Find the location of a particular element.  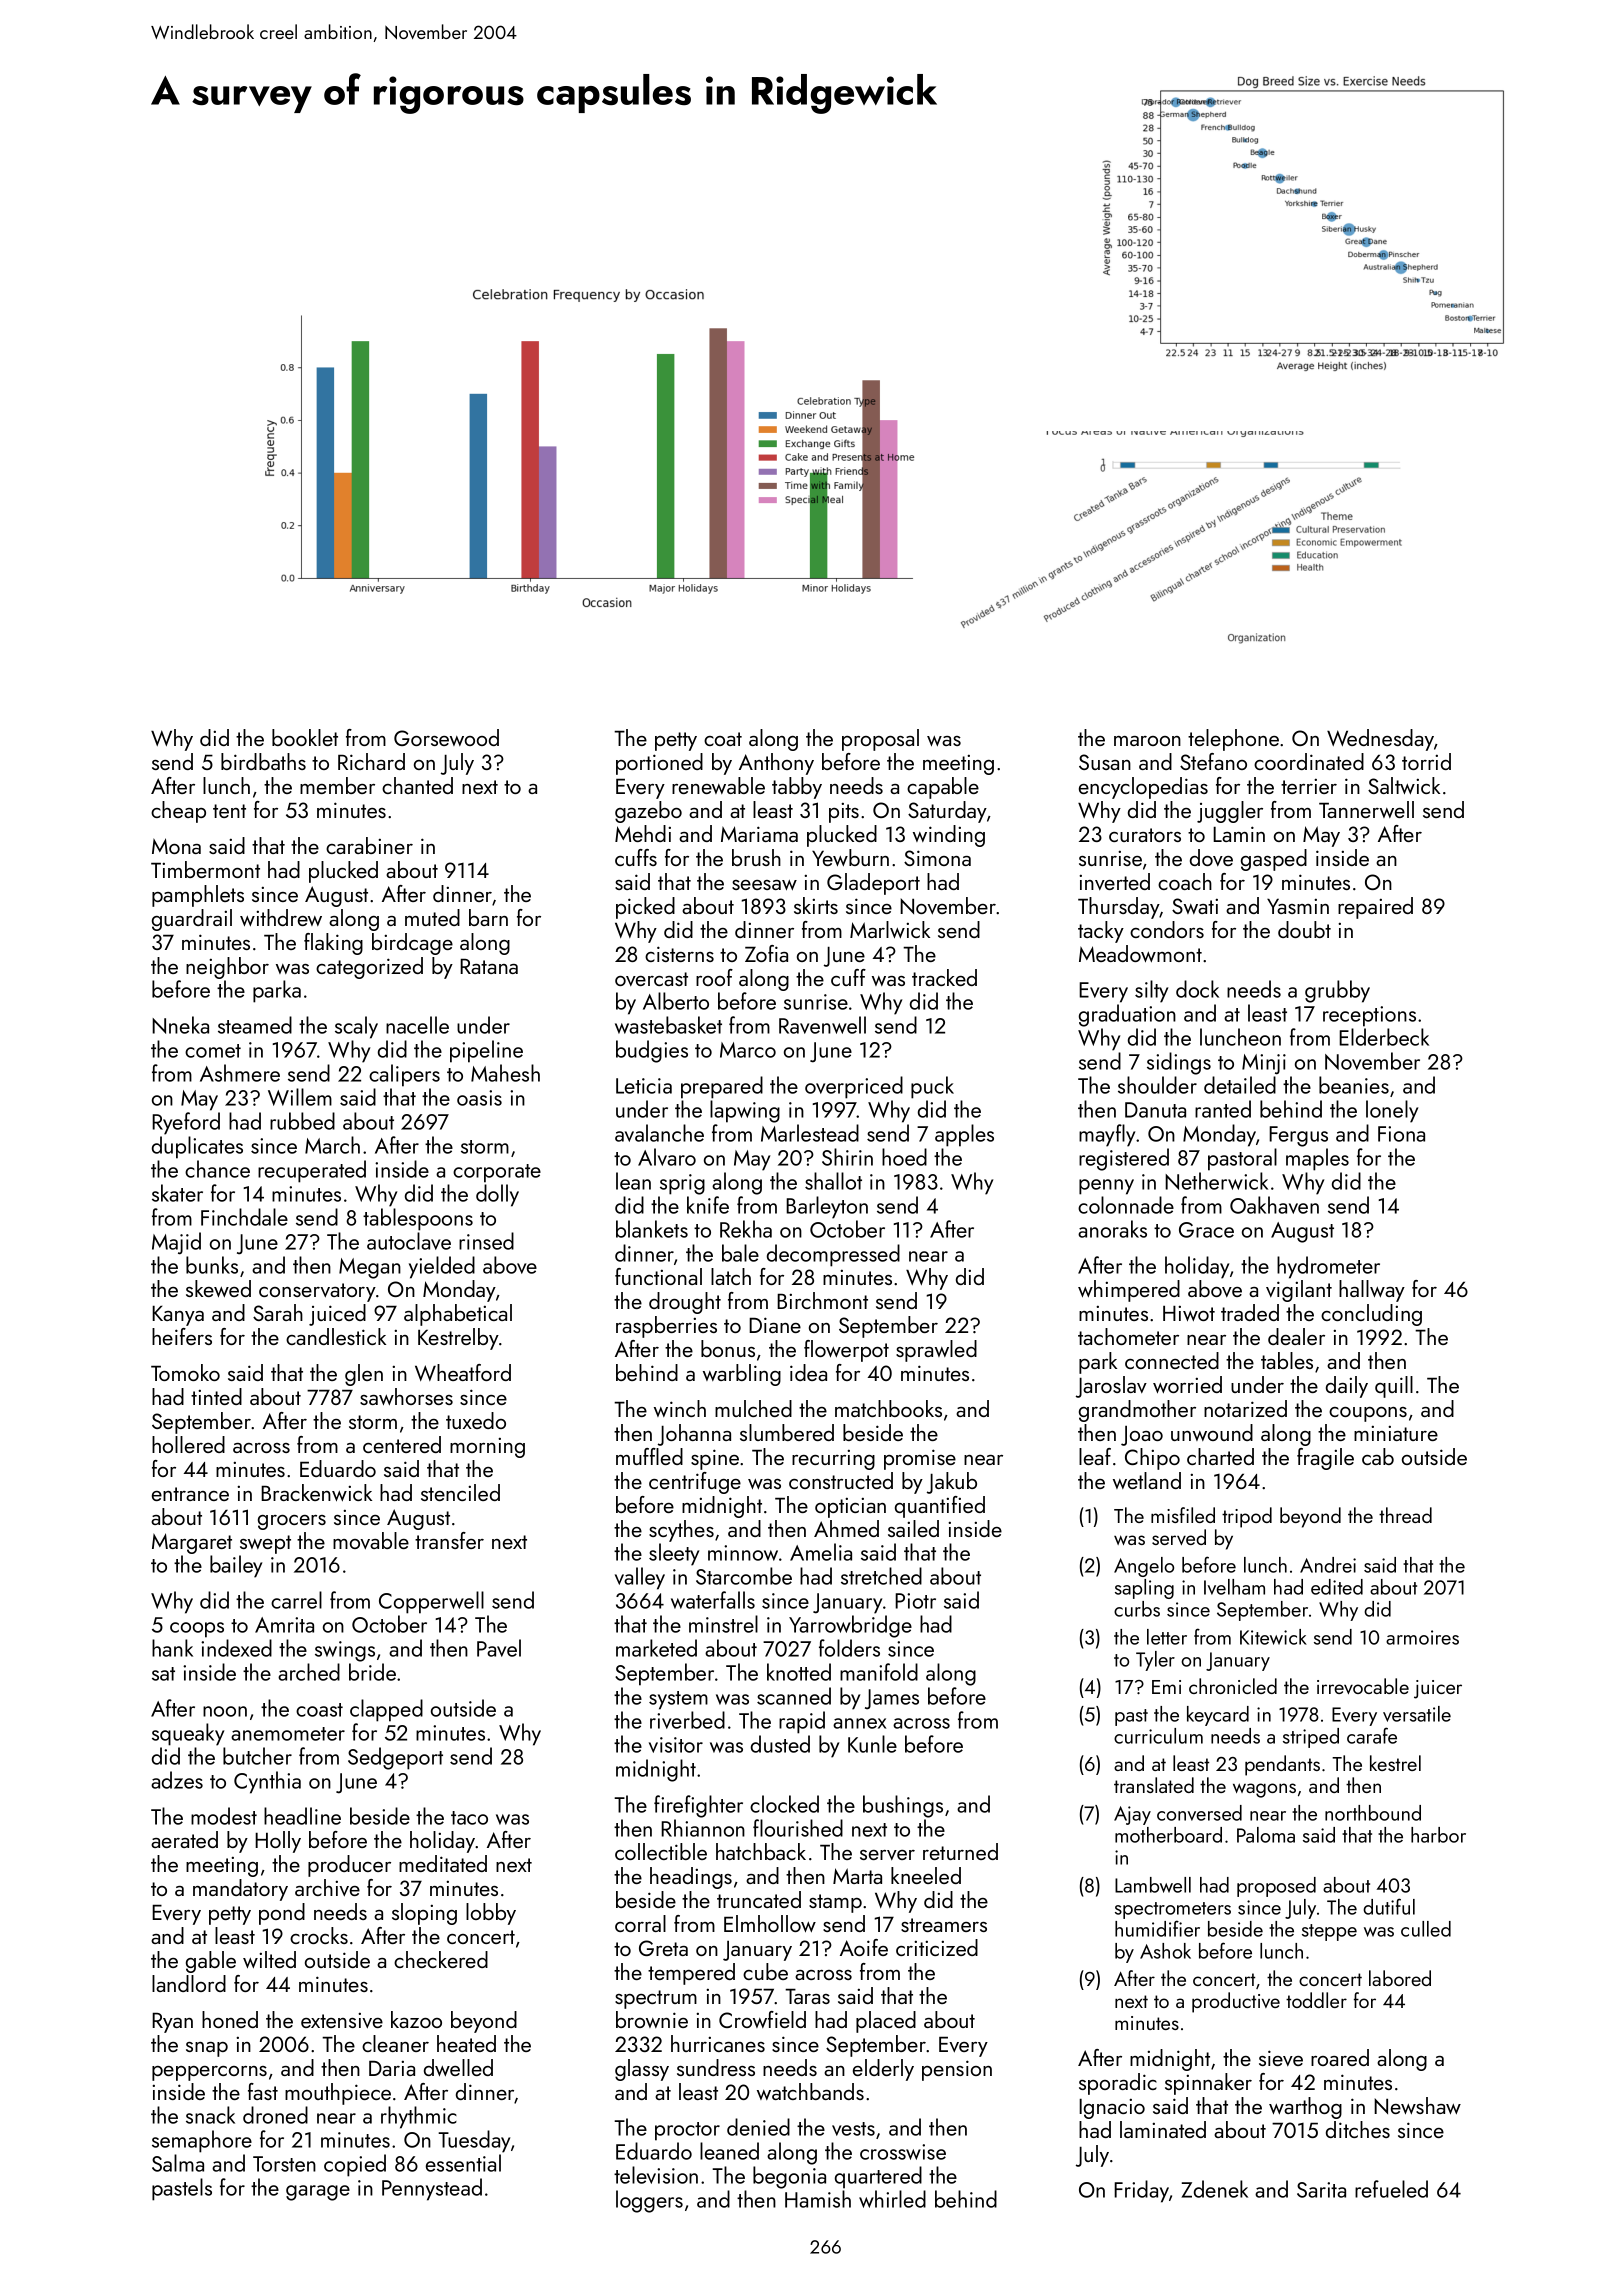

grubby is located at coordinates (1337, 991).
